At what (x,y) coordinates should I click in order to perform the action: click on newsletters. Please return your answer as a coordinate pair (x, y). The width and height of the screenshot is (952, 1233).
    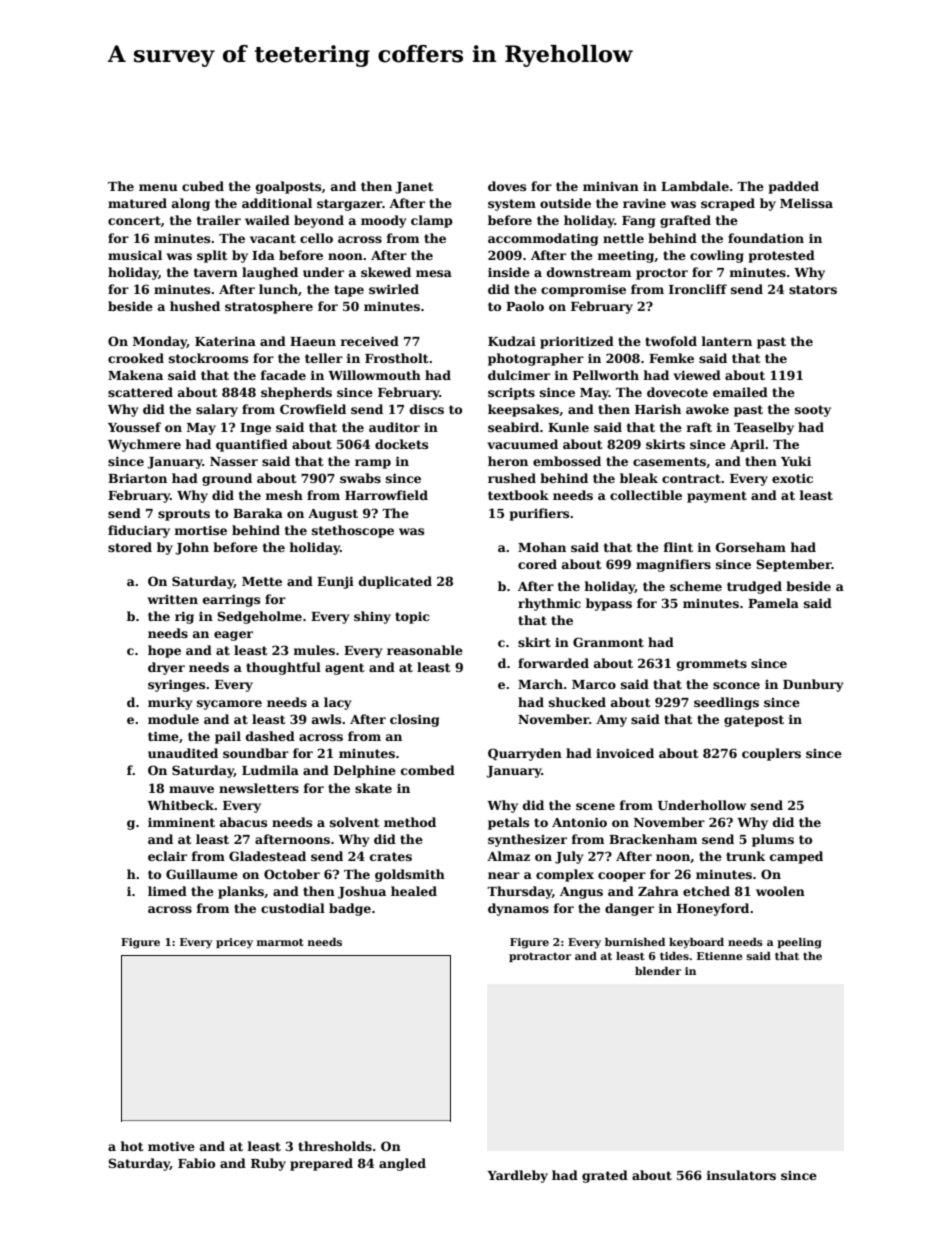
    Looking at the image, I should click on (259, 788).
